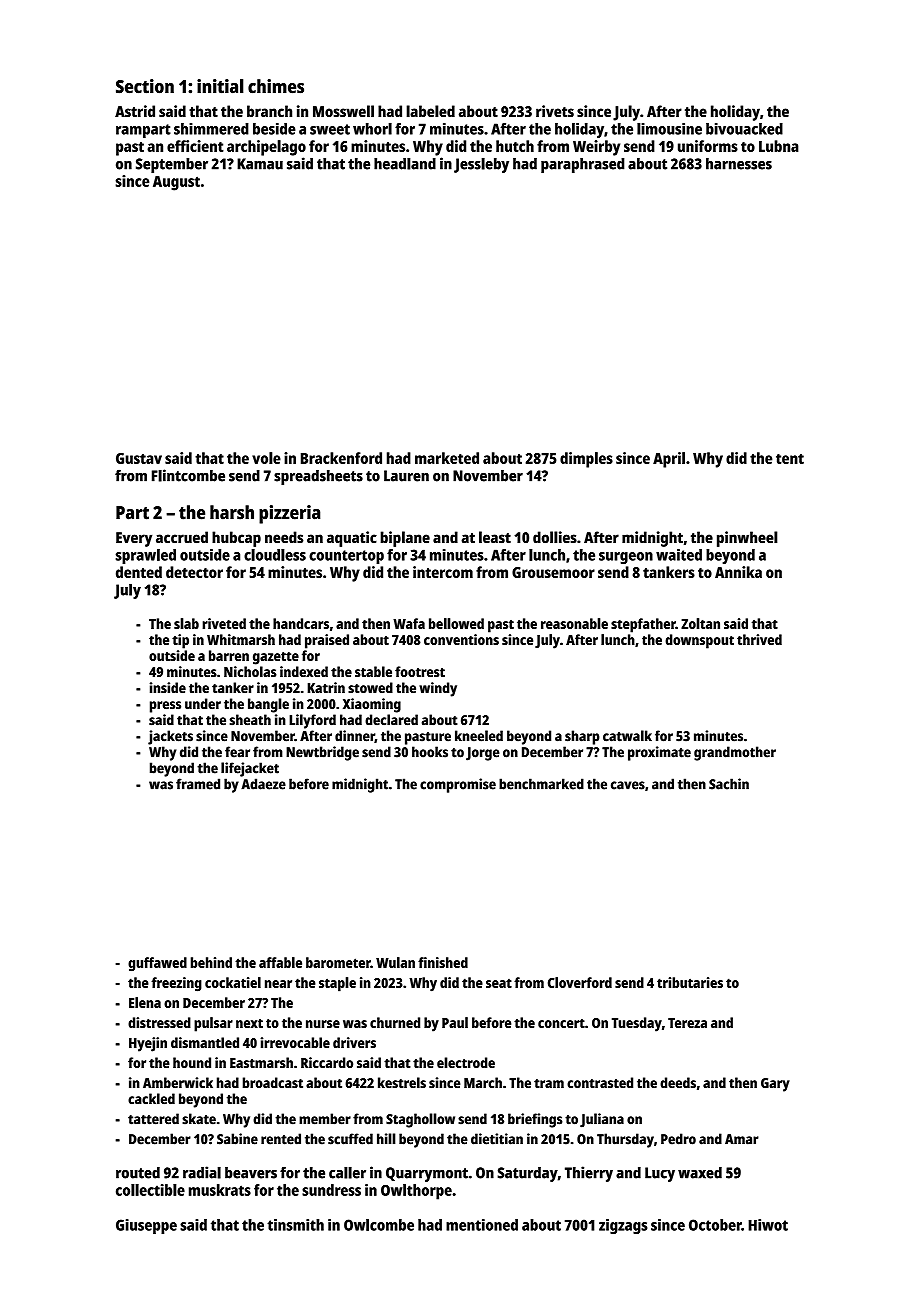  What do you see at coordinates (145, 86) in the image?
I see `Section` at bounding box center [145, 86].
